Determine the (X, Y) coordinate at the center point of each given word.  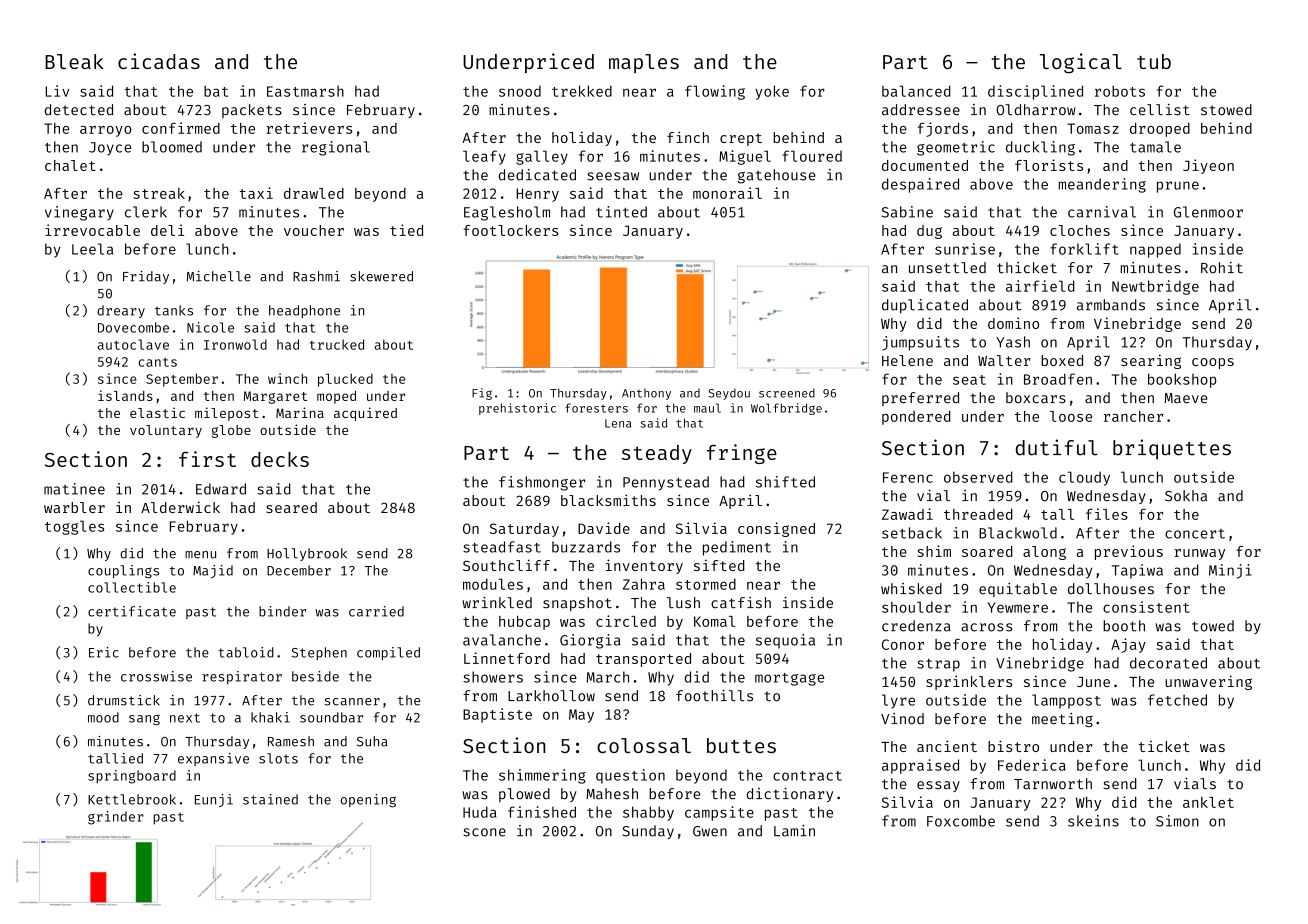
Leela (92, 249)
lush (683, 603)
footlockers (510, 230)
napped (1155, 250)
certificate (132, 611)
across (986, 627)
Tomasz (1093, 128)
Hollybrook (307, 554)
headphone (304, 311)
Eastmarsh (305, 91)
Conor (903, 644)
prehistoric (517, 409)
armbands (1111, 305)
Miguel (745, 157)
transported (643, 660)
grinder (115, 818)
